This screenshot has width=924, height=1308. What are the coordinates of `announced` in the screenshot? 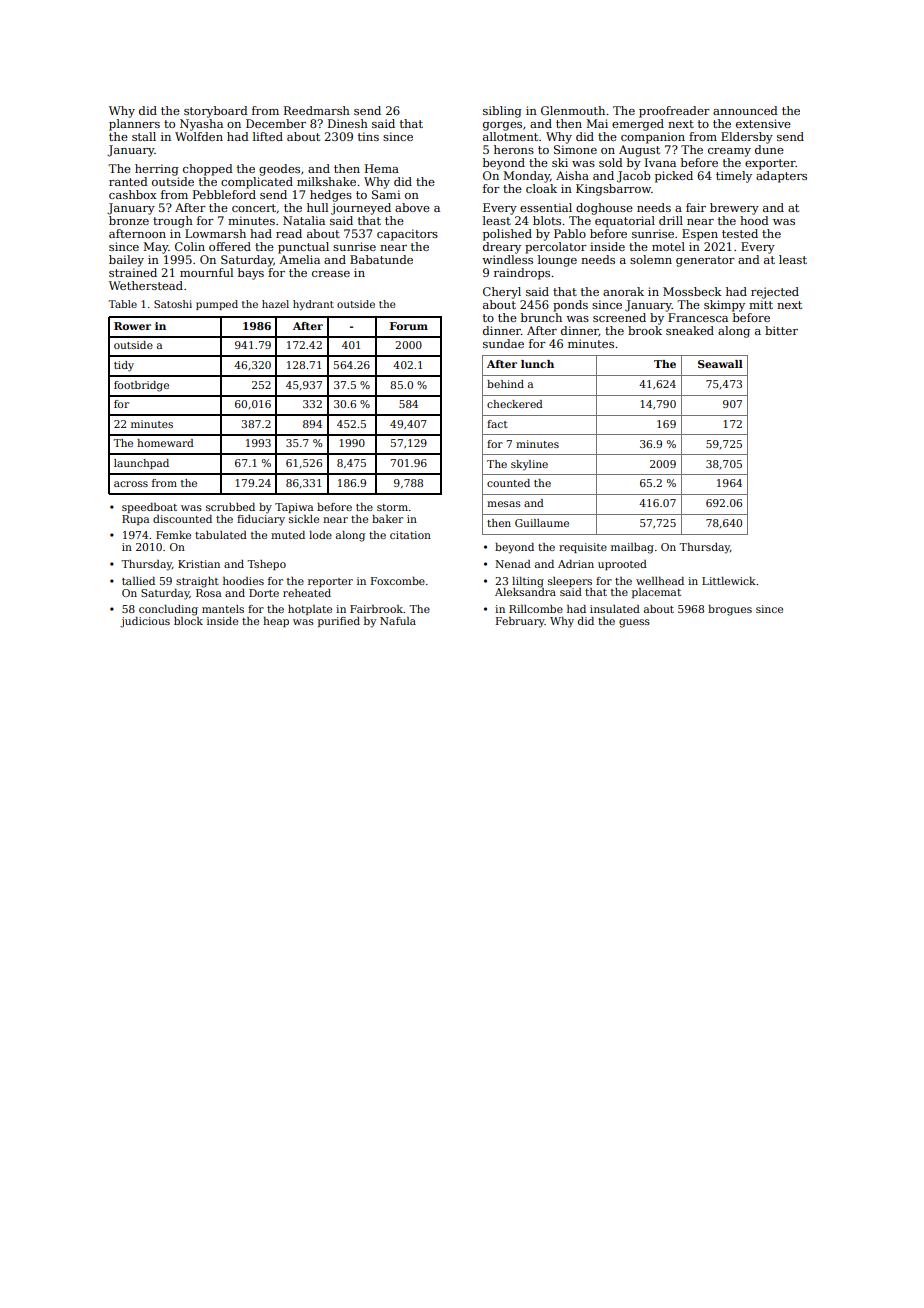 It's located at (745, 110).
